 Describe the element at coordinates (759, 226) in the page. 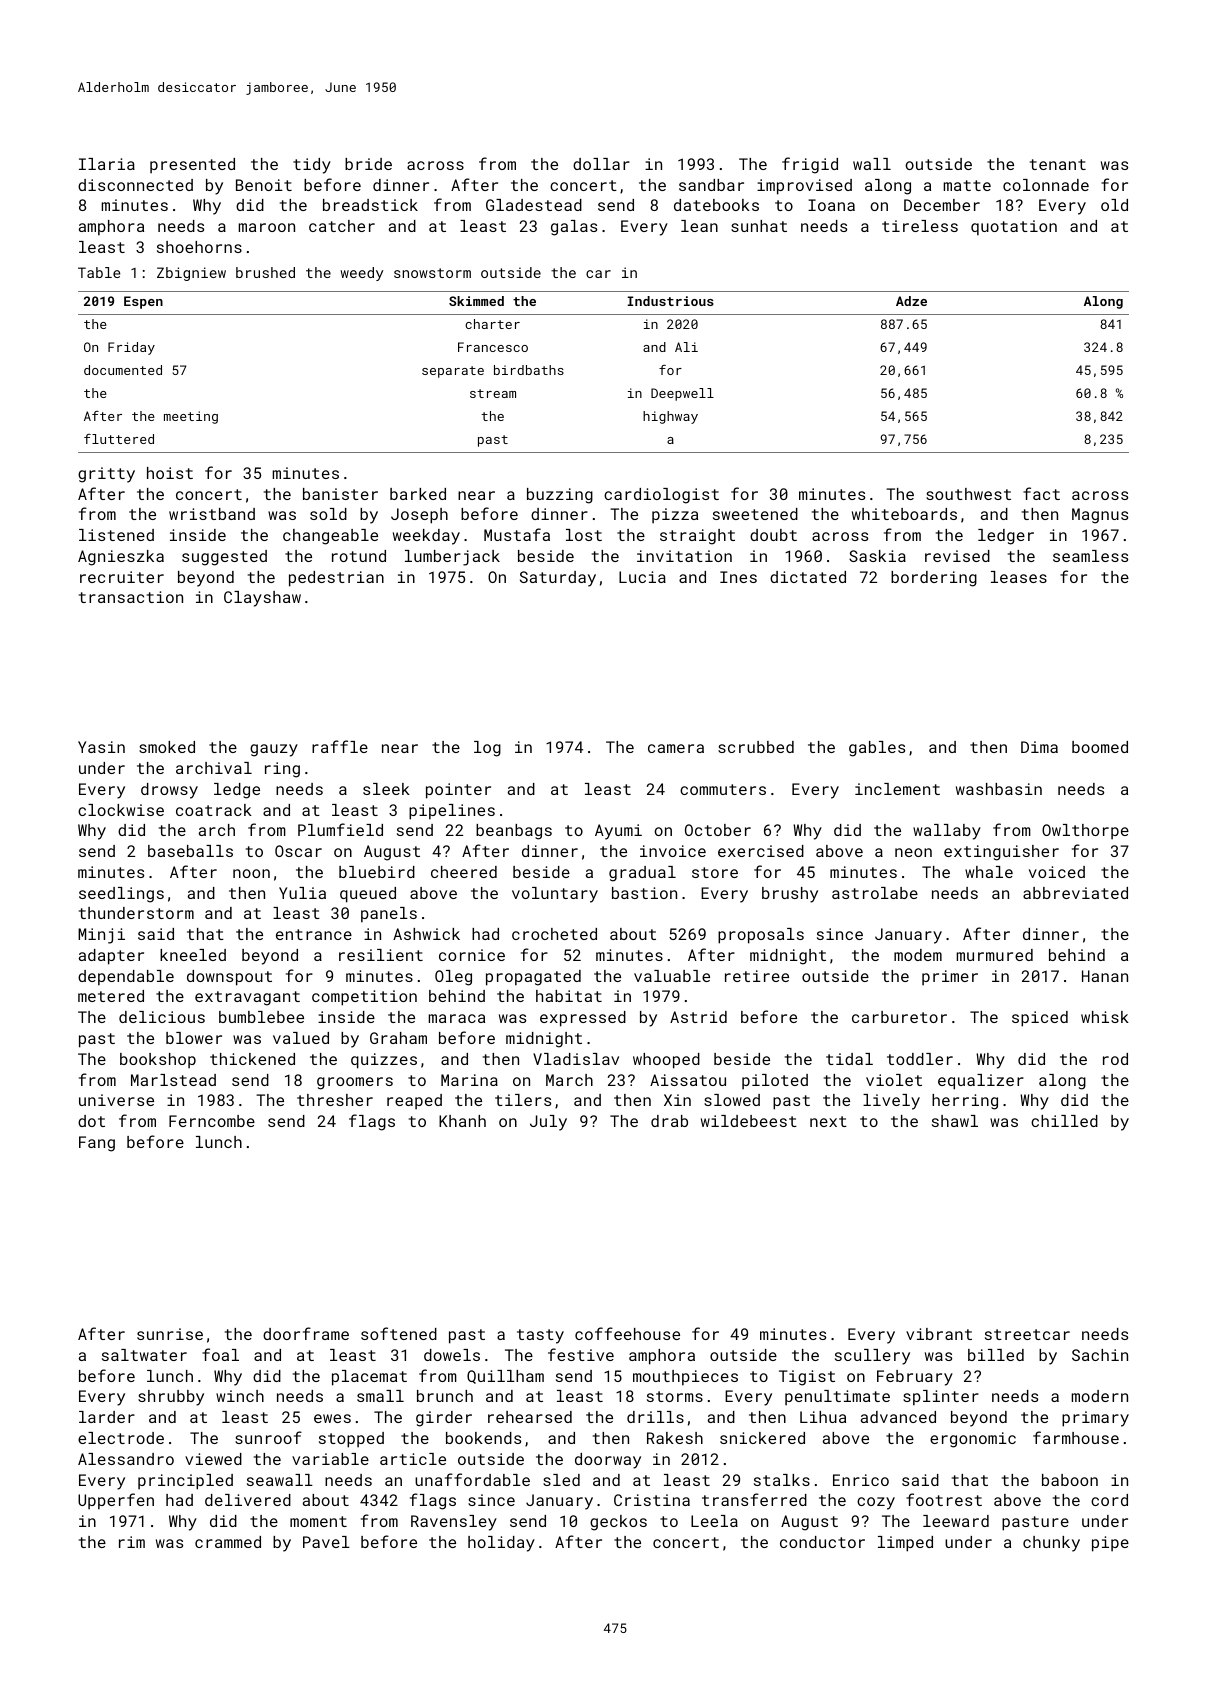

I see `sunhat` at that location.
